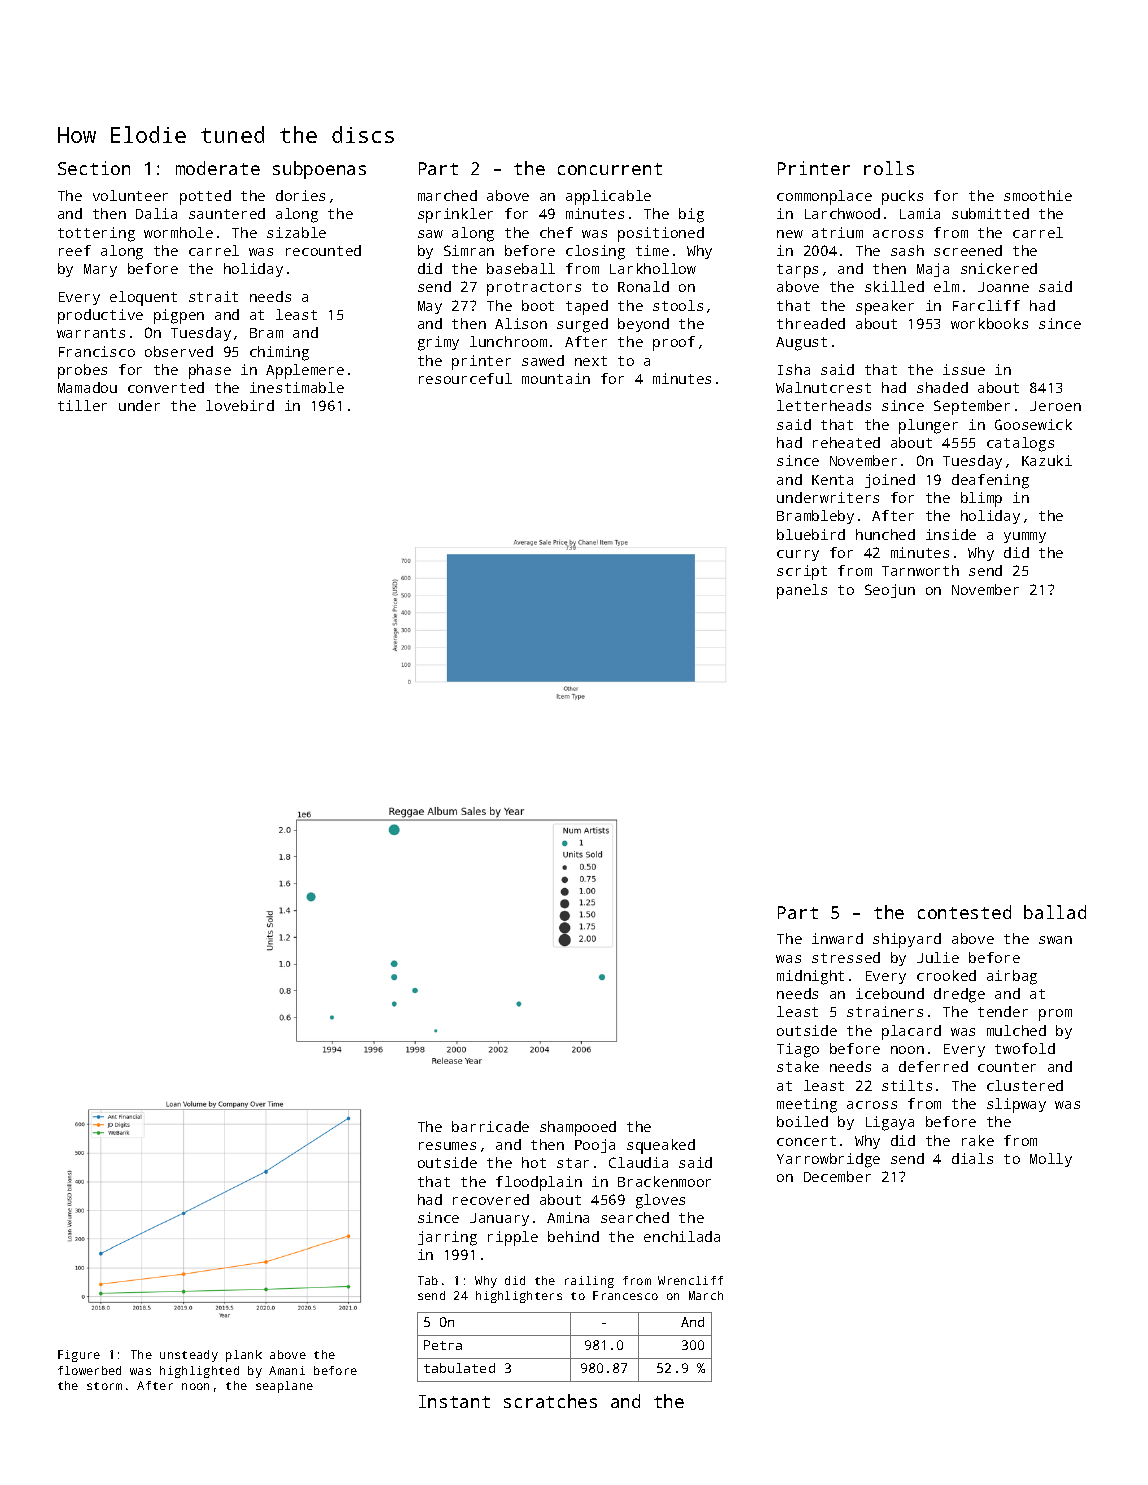  What do you see at coordinates (550, 1401) in the screenshot?
I see `scratches` at bounding box center [550, 1401].
